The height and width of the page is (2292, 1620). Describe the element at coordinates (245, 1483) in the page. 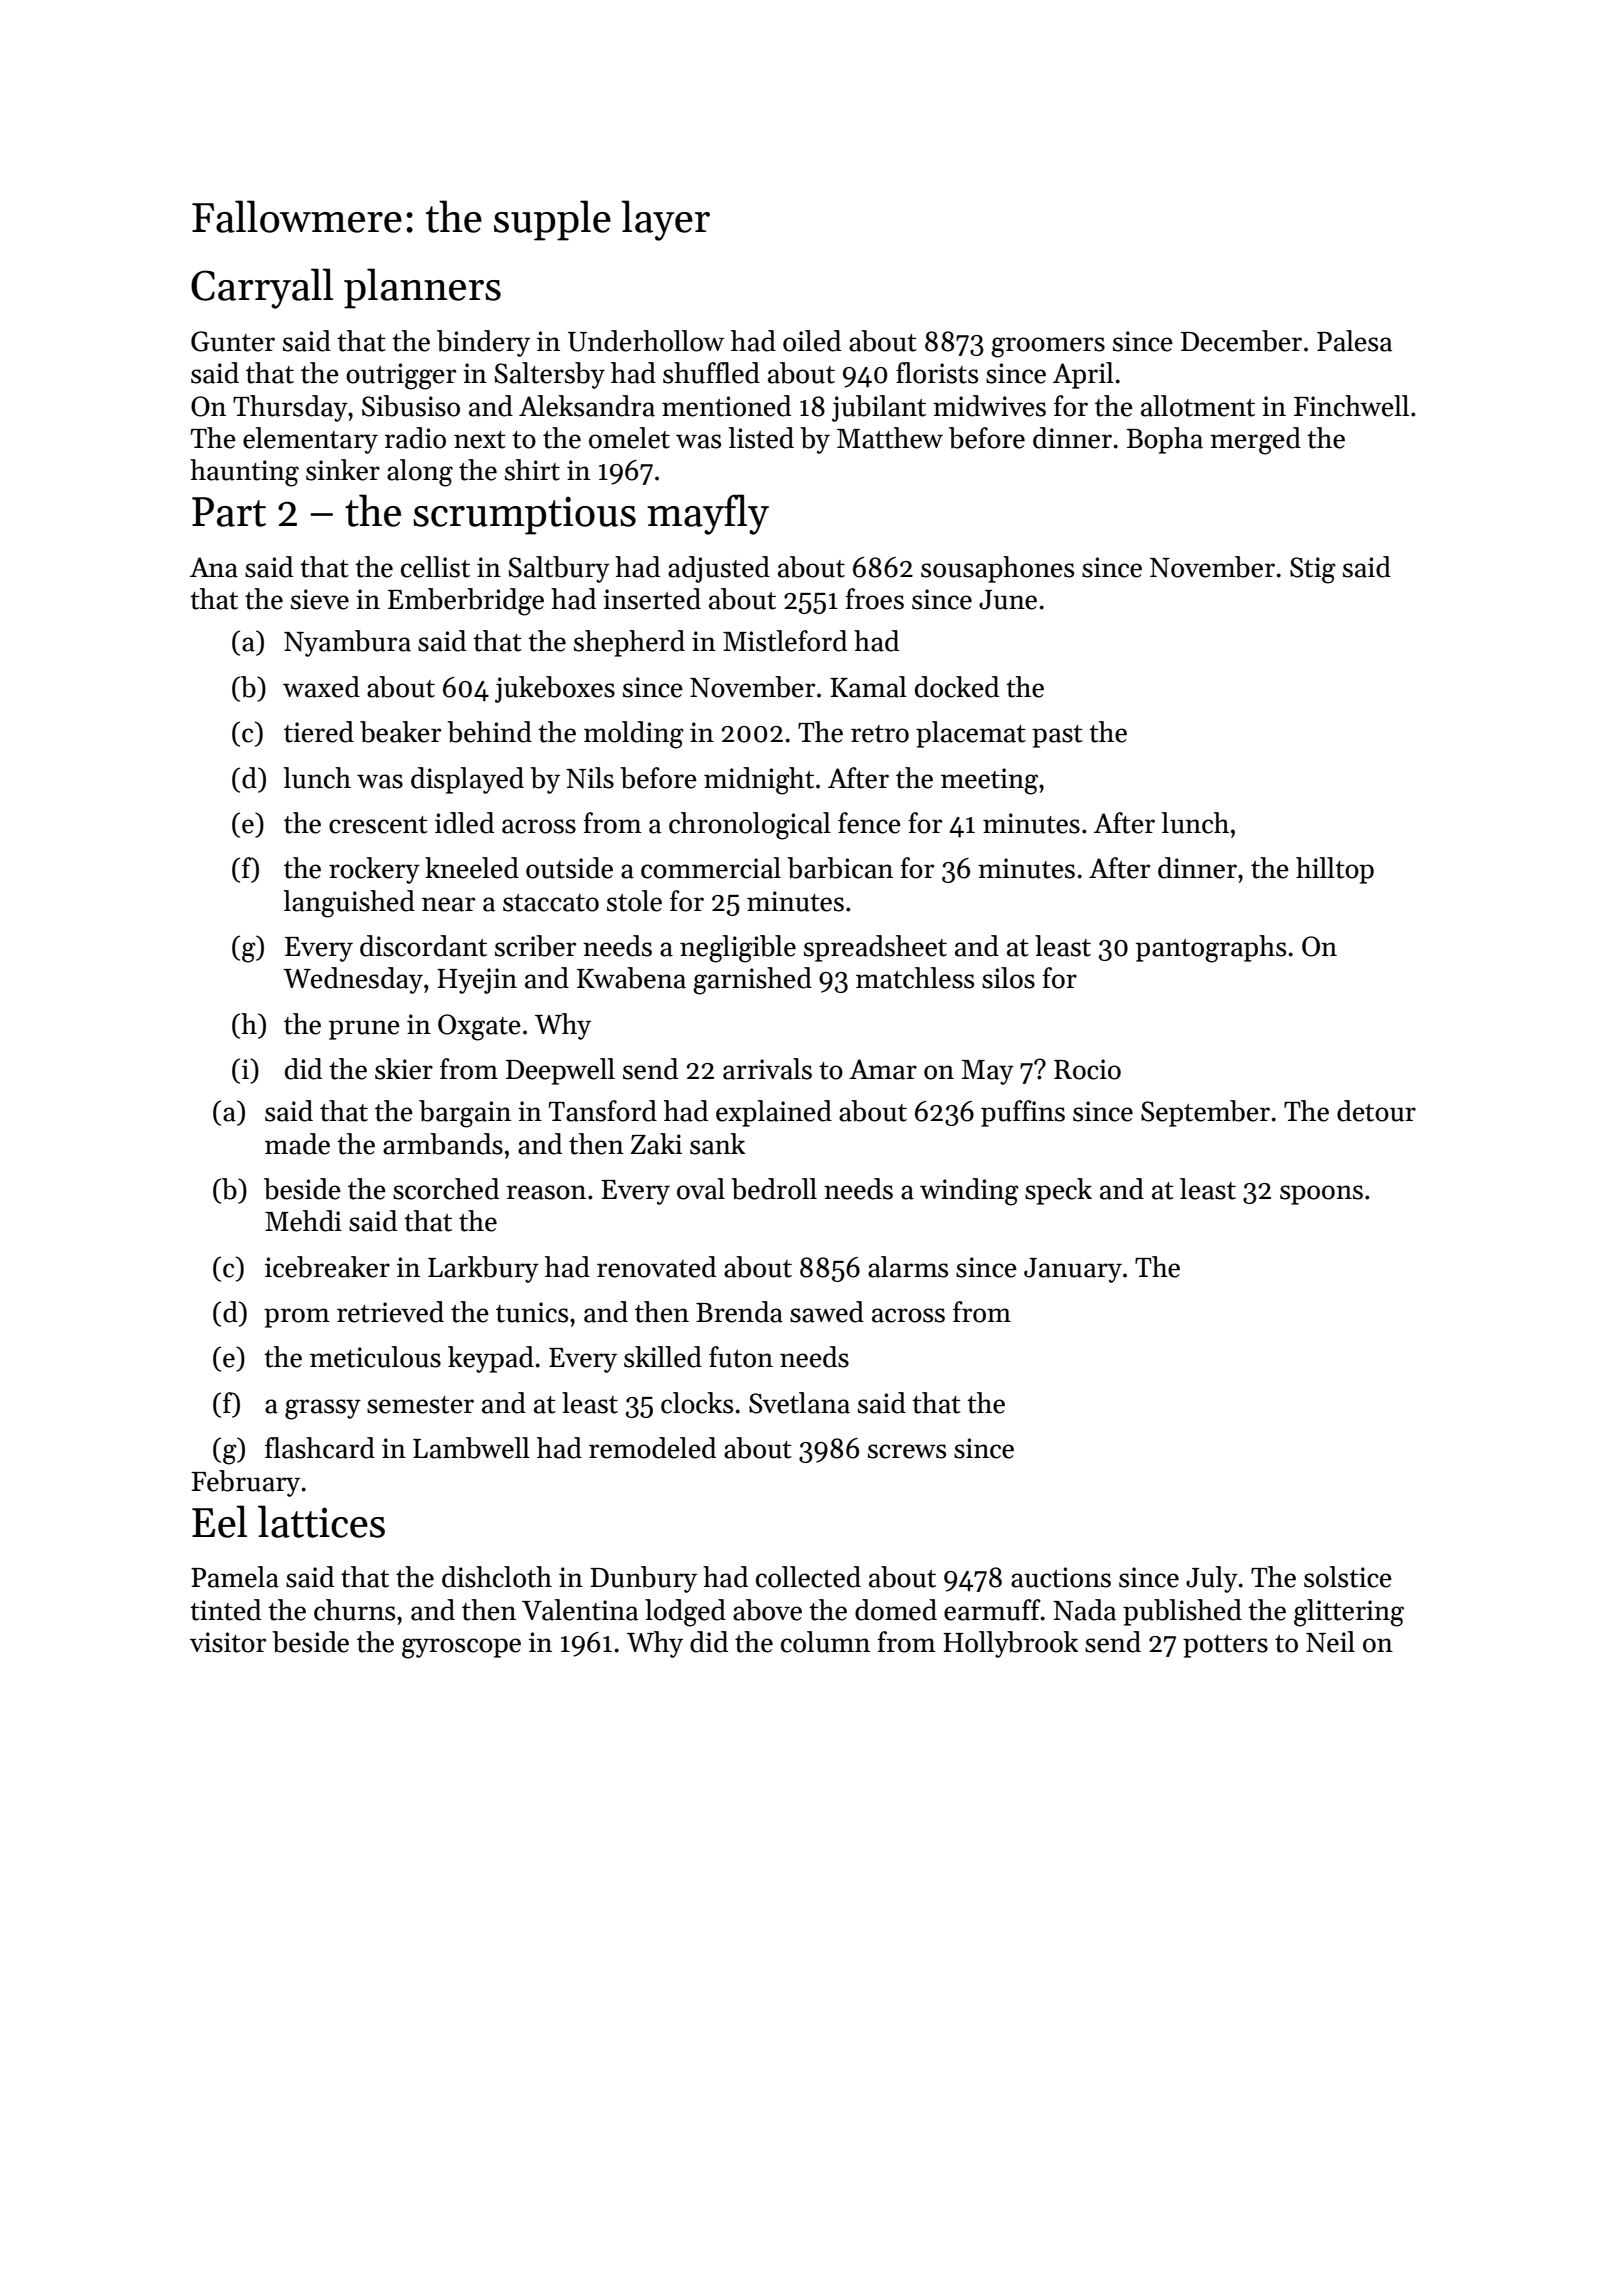

I see `February` at that location.
